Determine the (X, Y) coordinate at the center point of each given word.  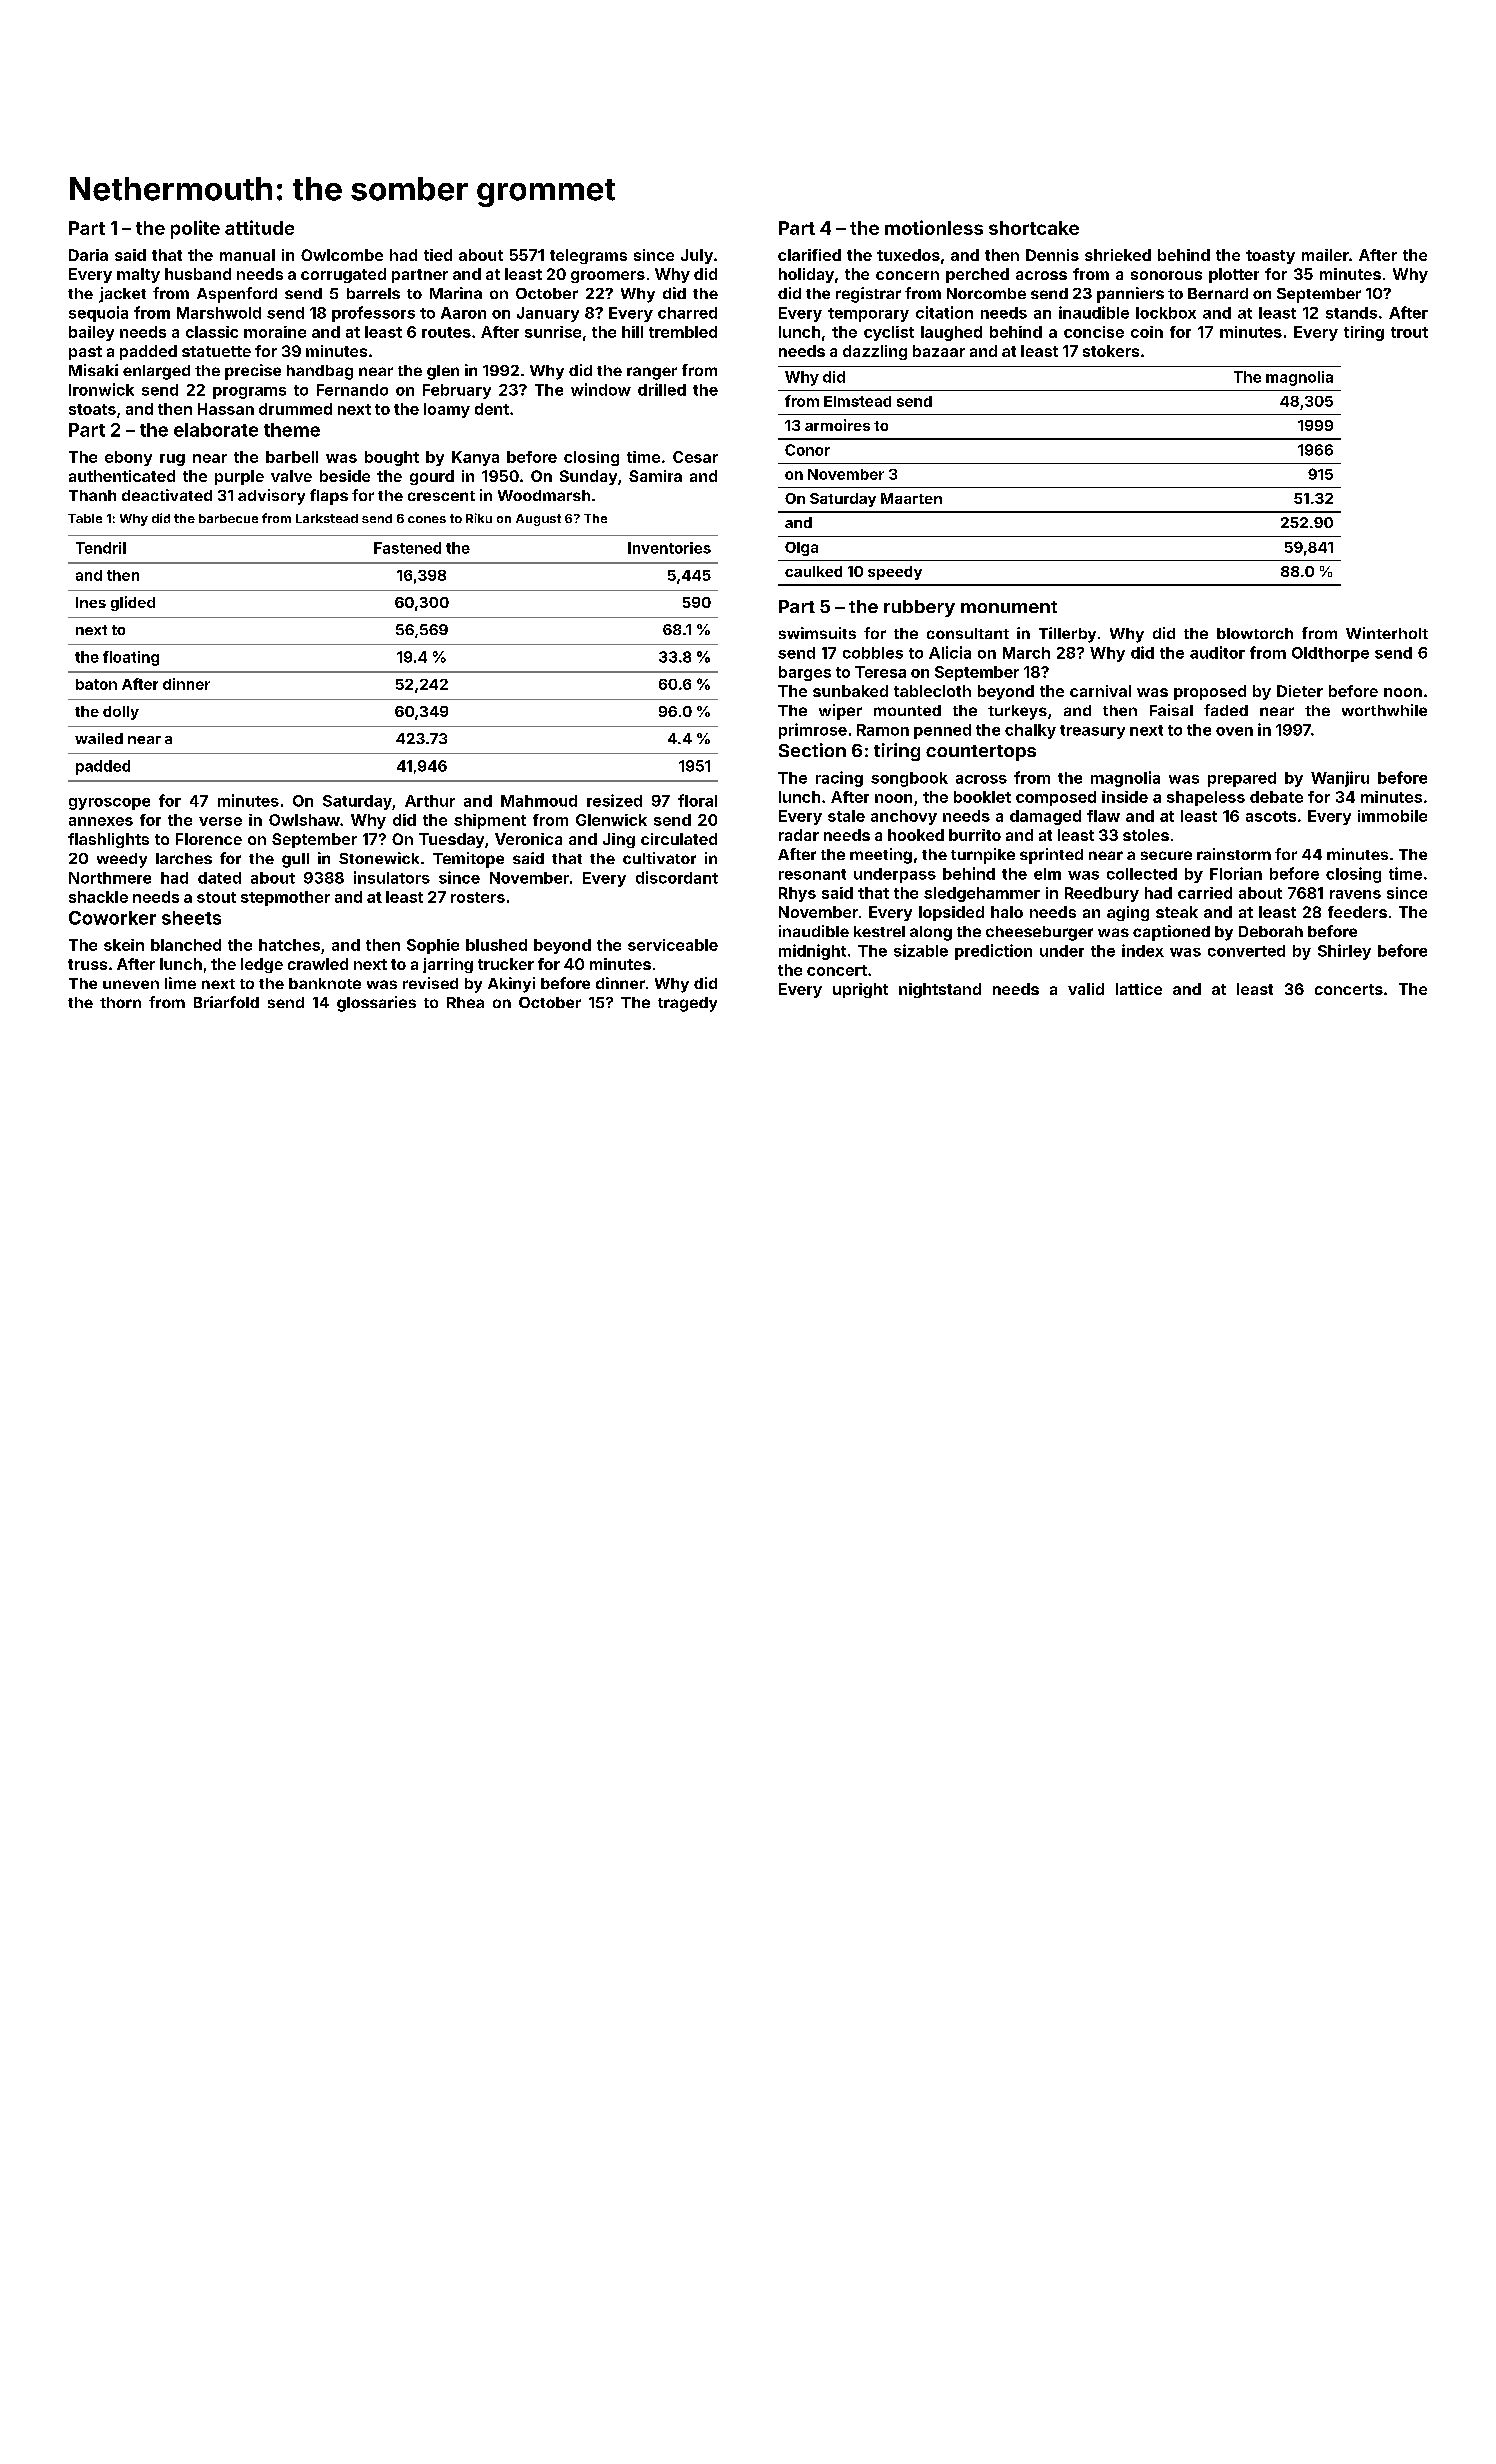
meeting (881, 856)
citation (944, 312)
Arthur (430, 801)
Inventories (669, 548)
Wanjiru (1340, 779)
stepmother (285, 898)
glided (133, 603)
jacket (122, 295)
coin (1147, 332)
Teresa (880, 672)
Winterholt (1387, 633)
